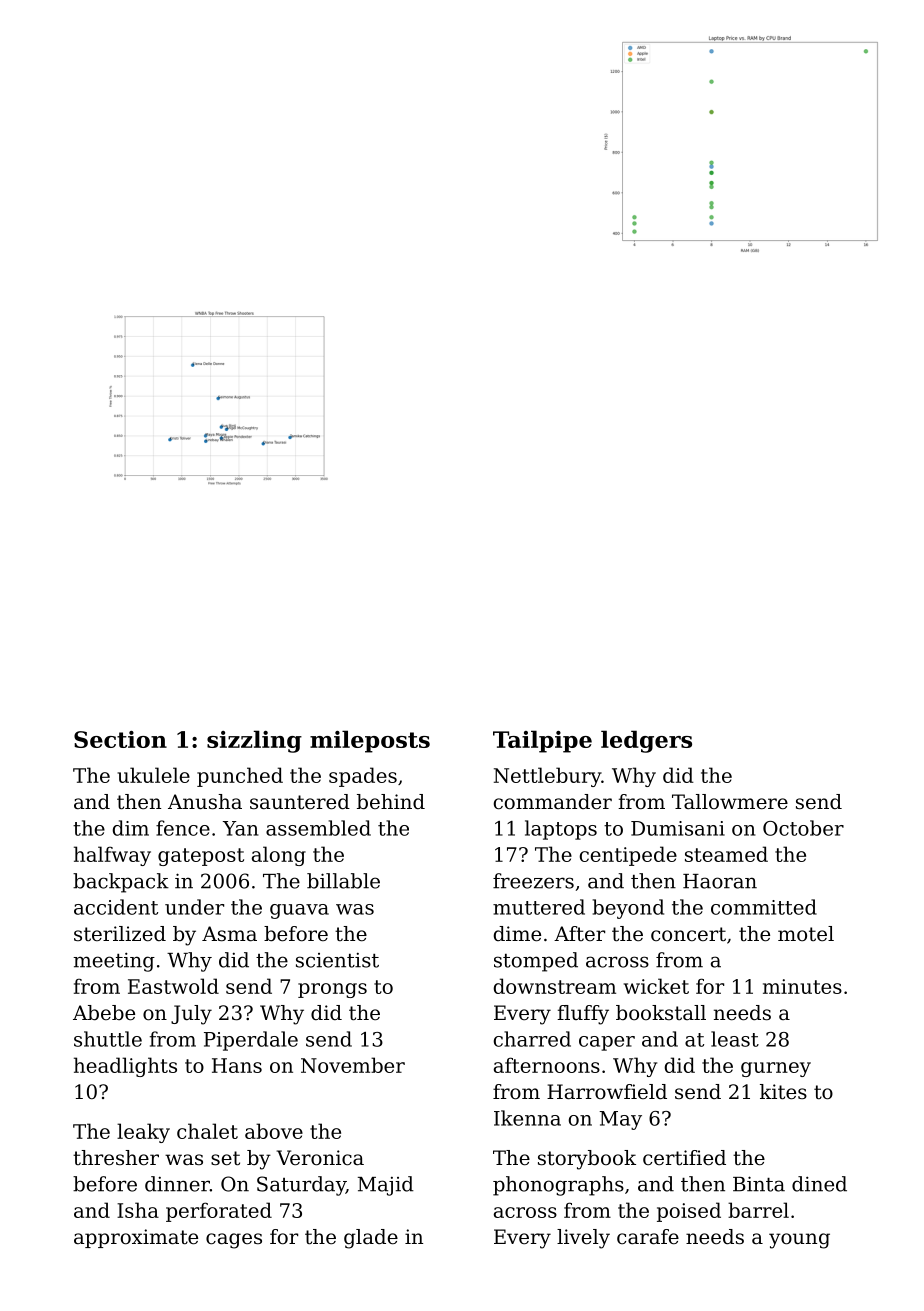  I want to click on Haoran, so click(720, 881).
